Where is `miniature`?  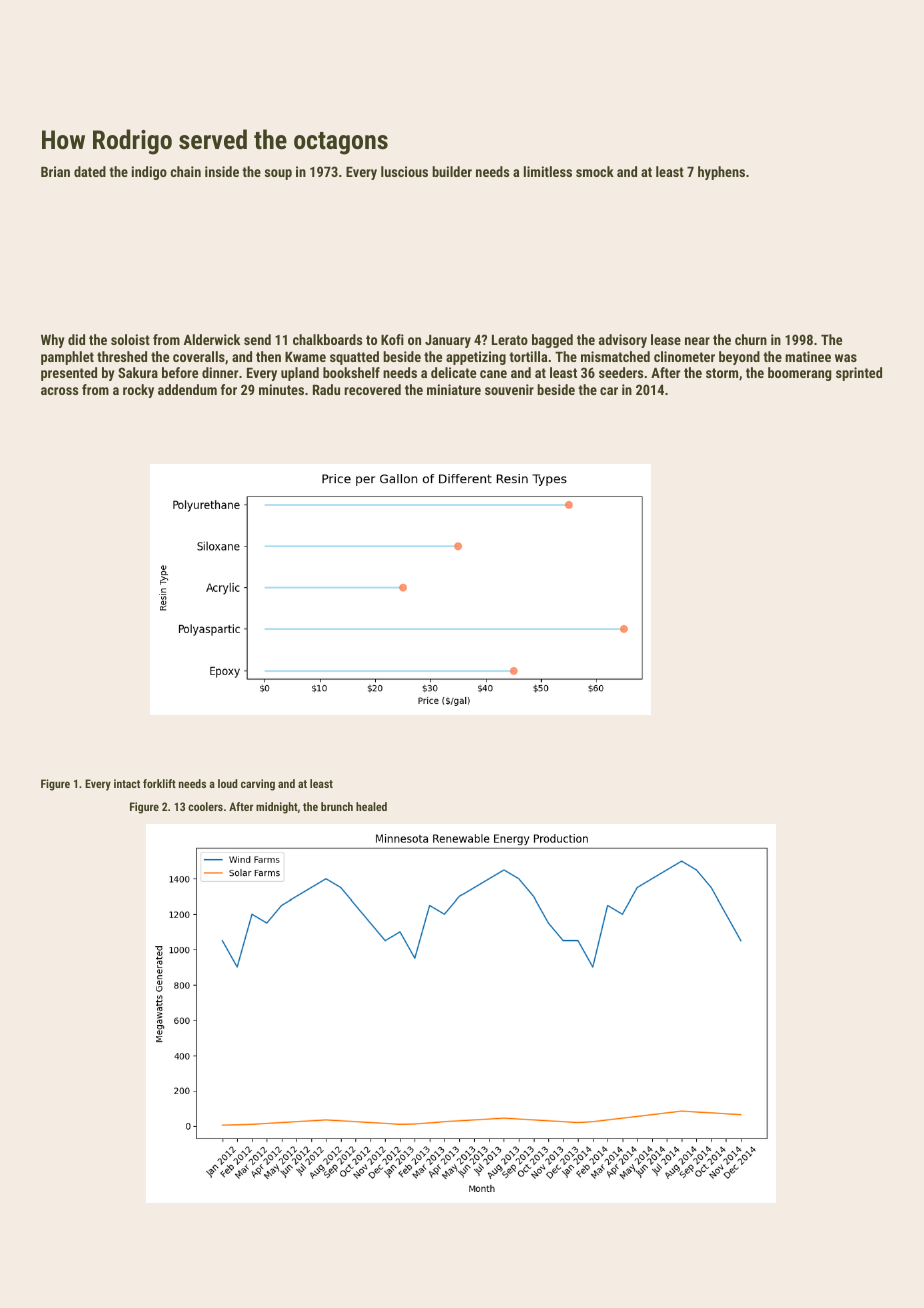 miniature is located at coordinates (454, 389).
